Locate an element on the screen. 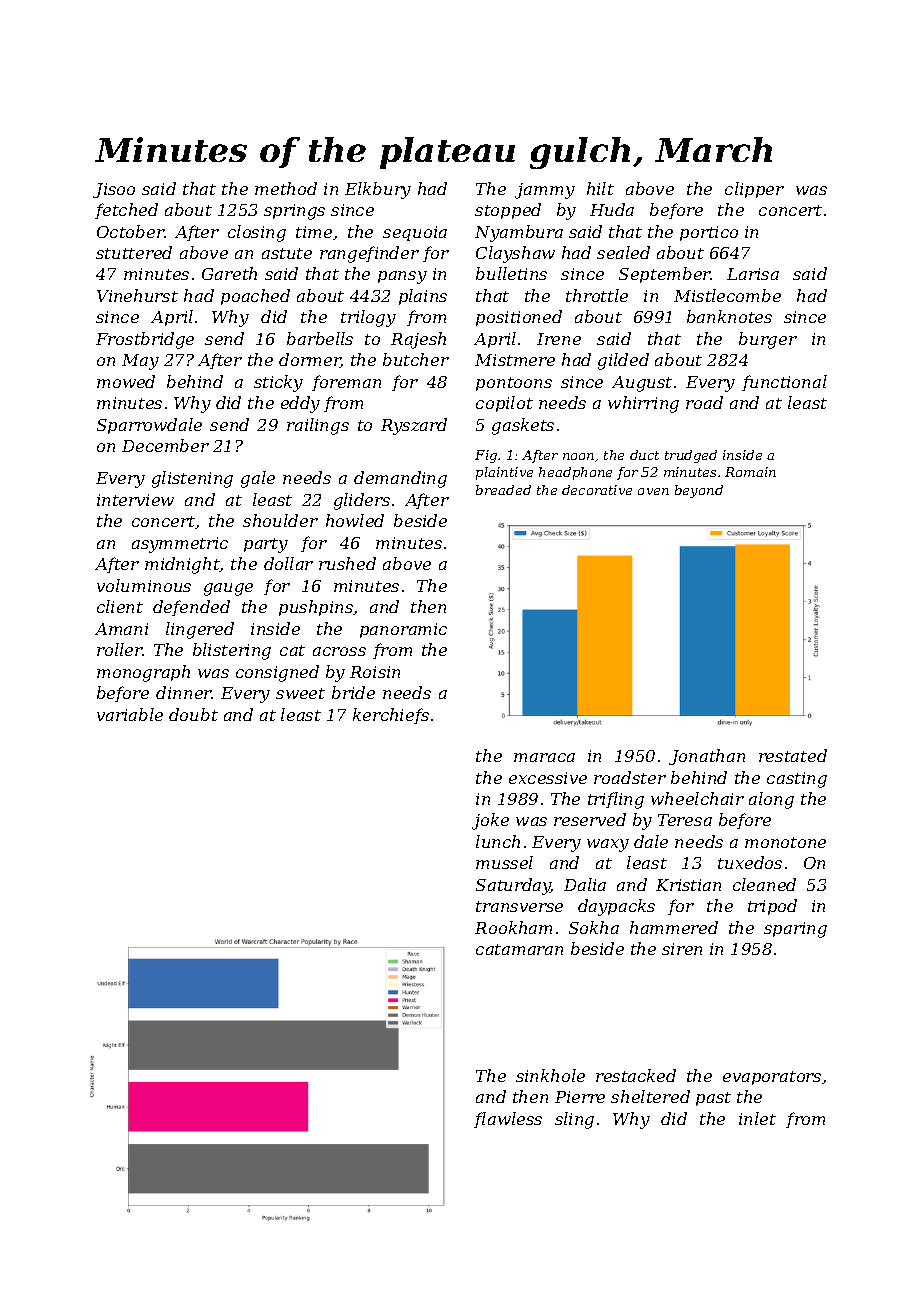  Ryszard is located at coordinates (414, 426).
